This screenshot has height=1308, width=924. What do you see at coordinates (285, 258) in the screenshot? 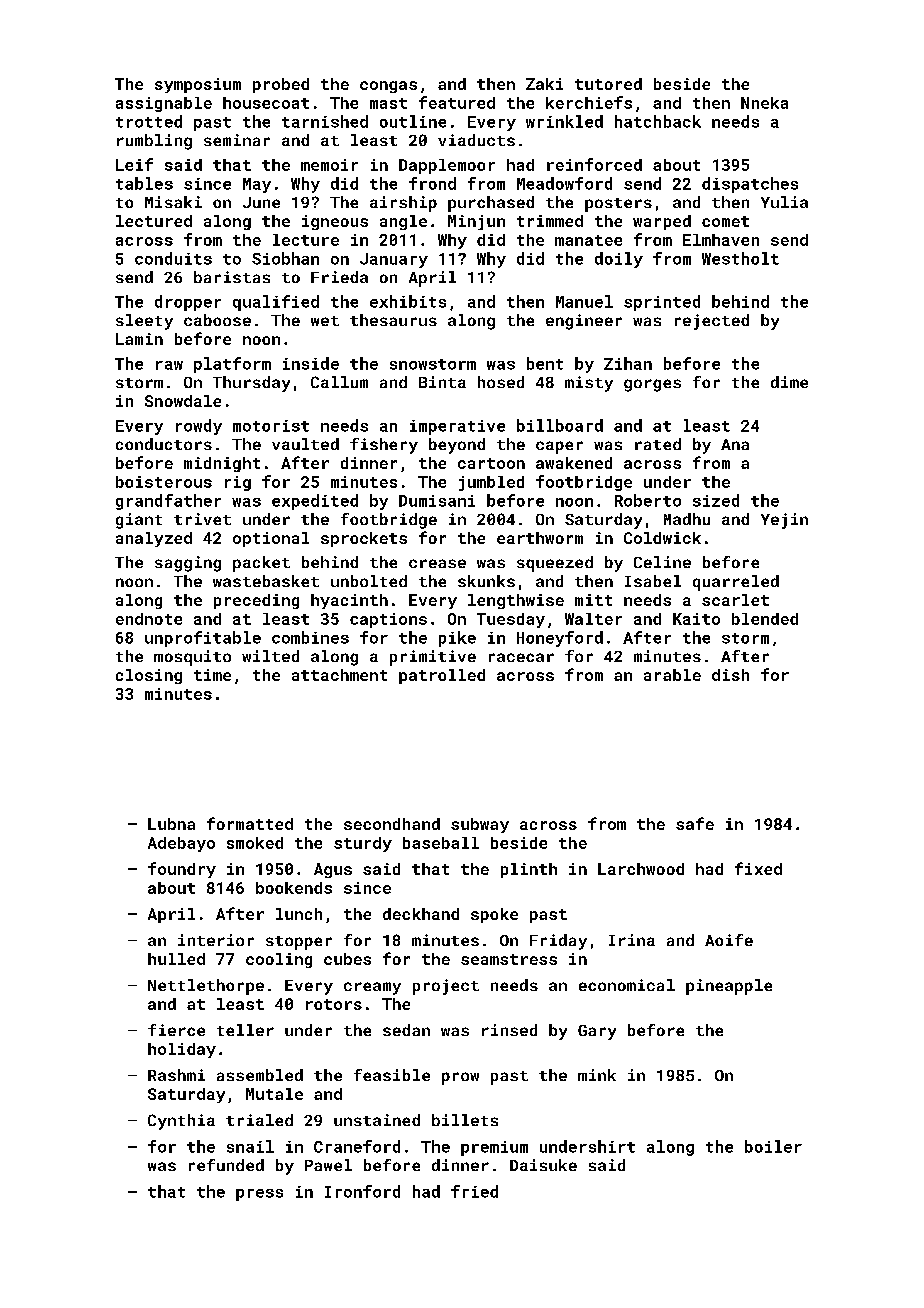
I see `Siobhan` at bounding box center [285, 258].
